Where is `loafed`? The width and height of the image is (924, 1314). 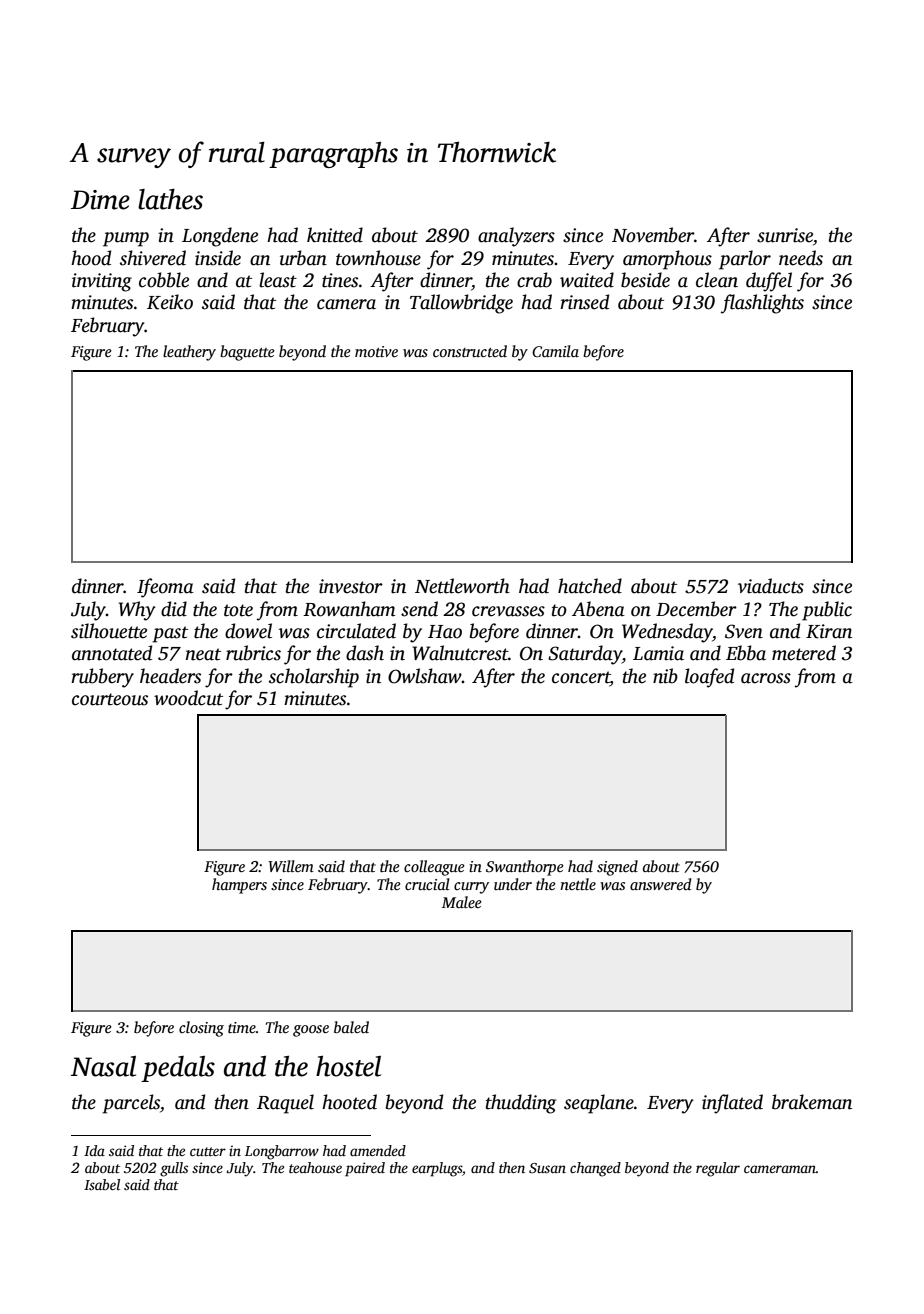
loafed is located at coordinates (709, 678).
